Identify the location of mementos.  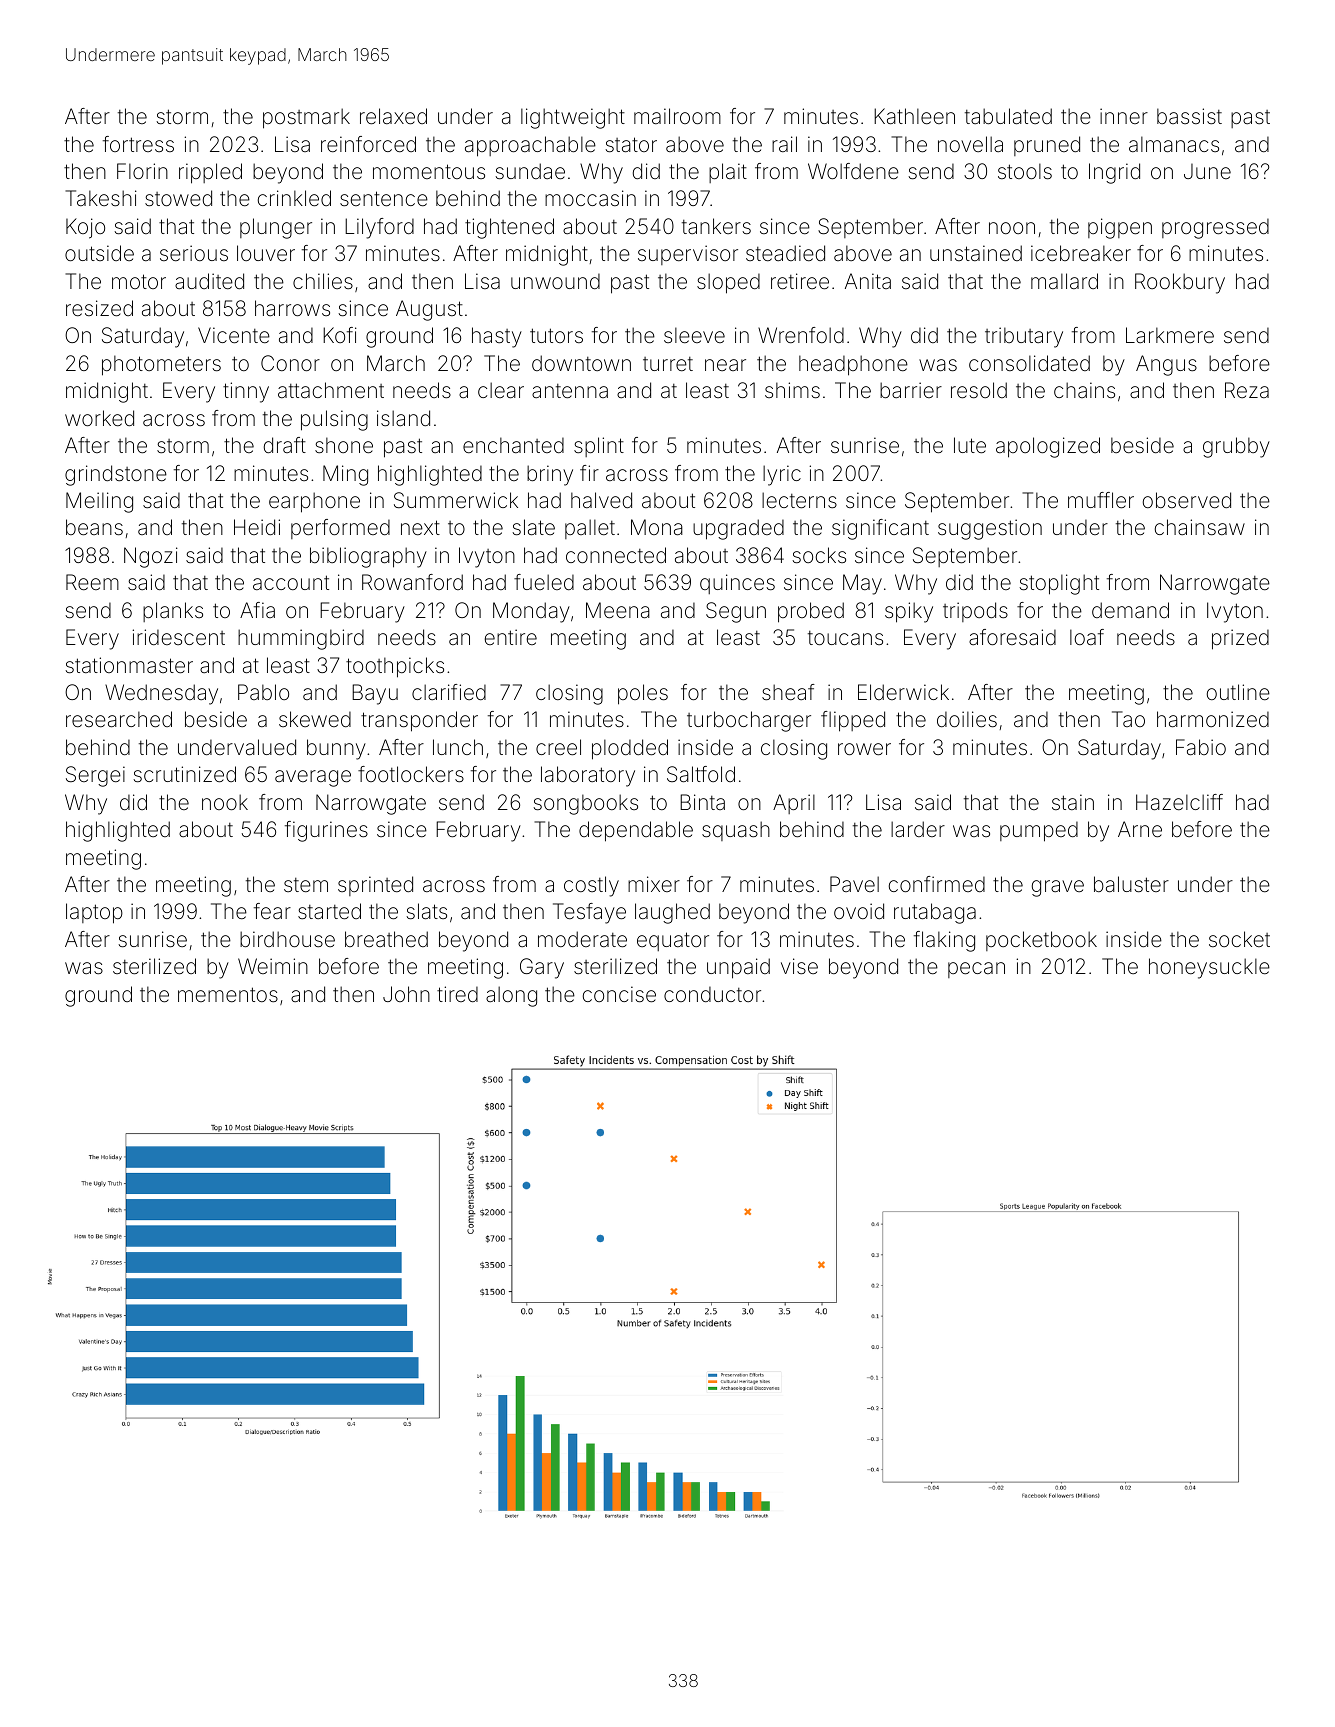
(228, 994).
